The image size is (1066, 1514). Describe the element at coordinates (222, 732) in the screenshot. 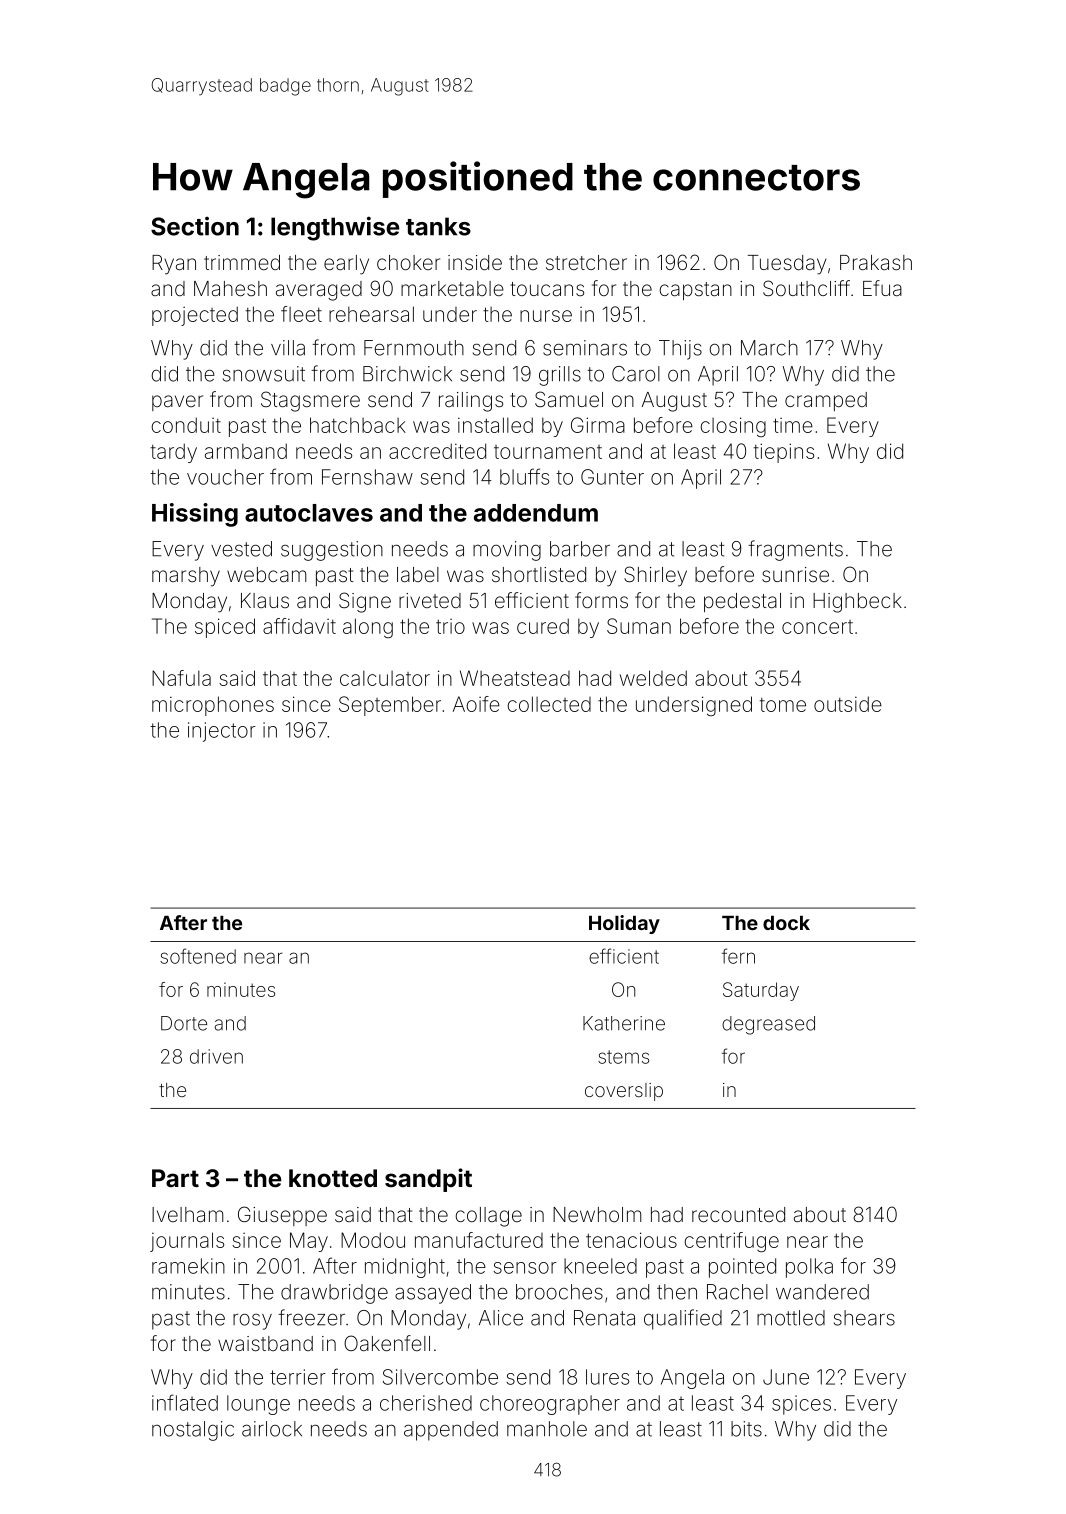

I see `injector` at that location.
